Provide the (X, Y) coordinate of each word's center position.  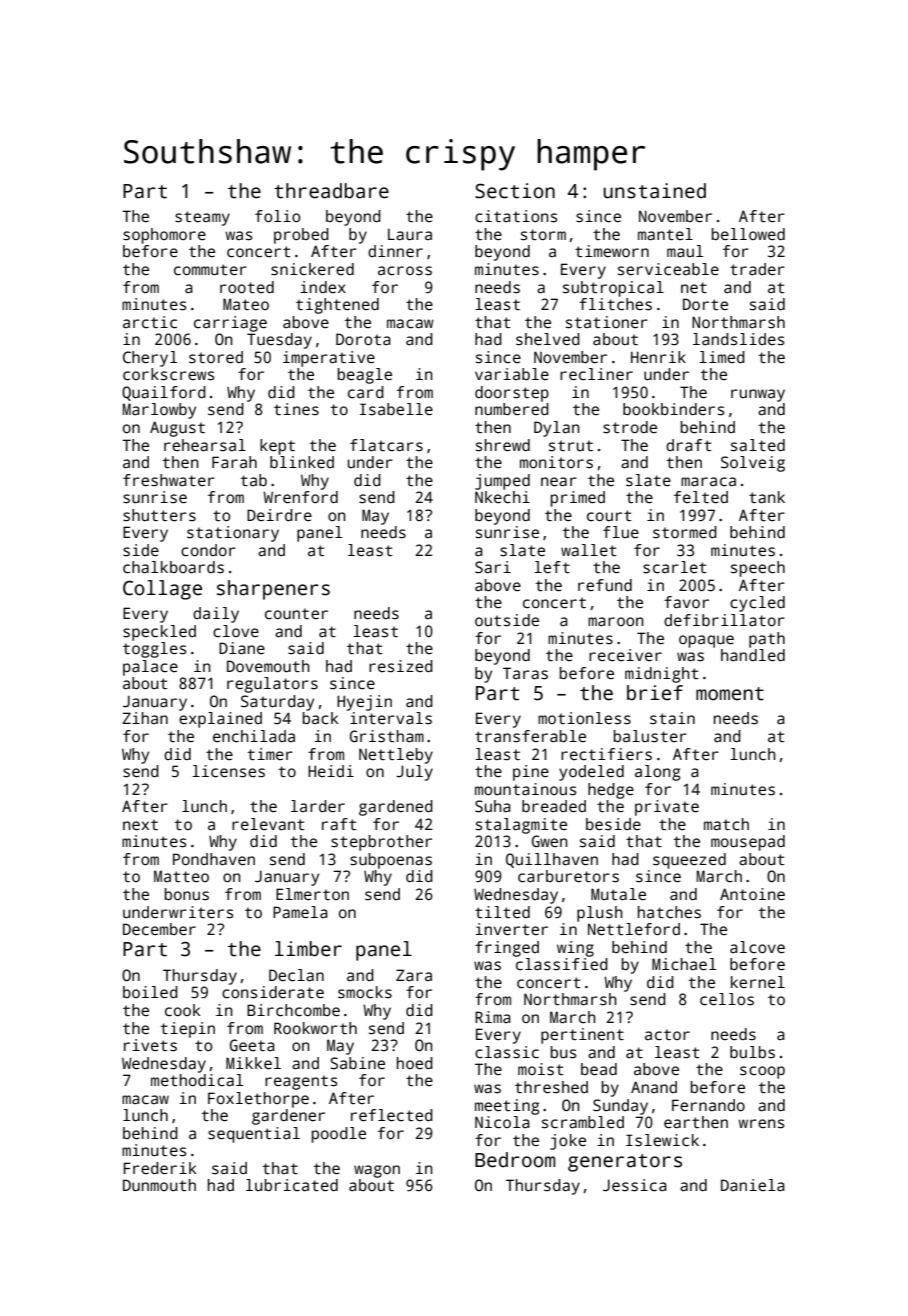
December (159, 929)
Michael (684, 964)
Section (515, 191)
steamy (202, 218)
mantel (665, 234)
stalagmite (521, 826)
